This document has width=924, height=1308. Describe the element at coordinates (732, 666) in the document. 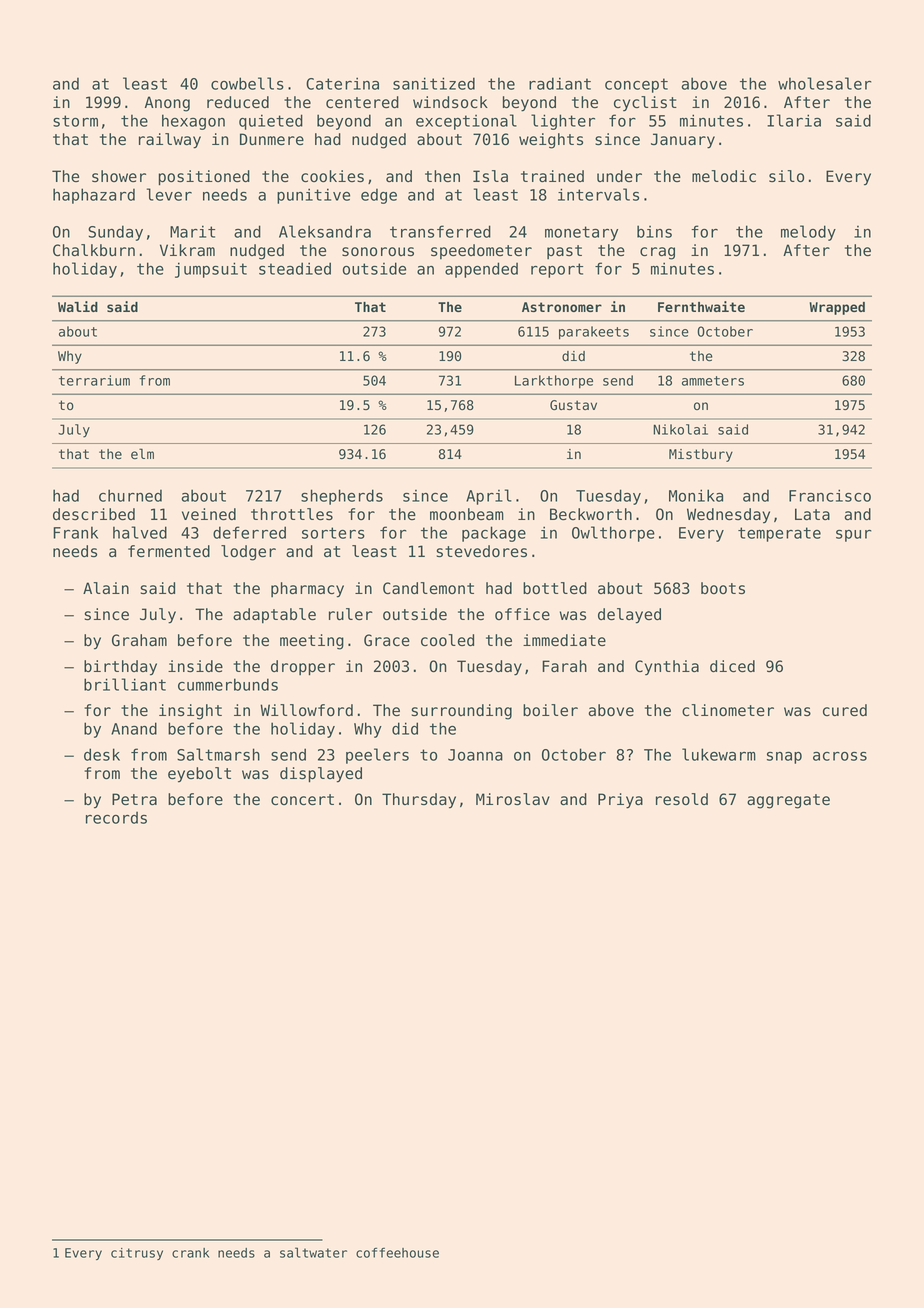

I see `diced` at that location.
